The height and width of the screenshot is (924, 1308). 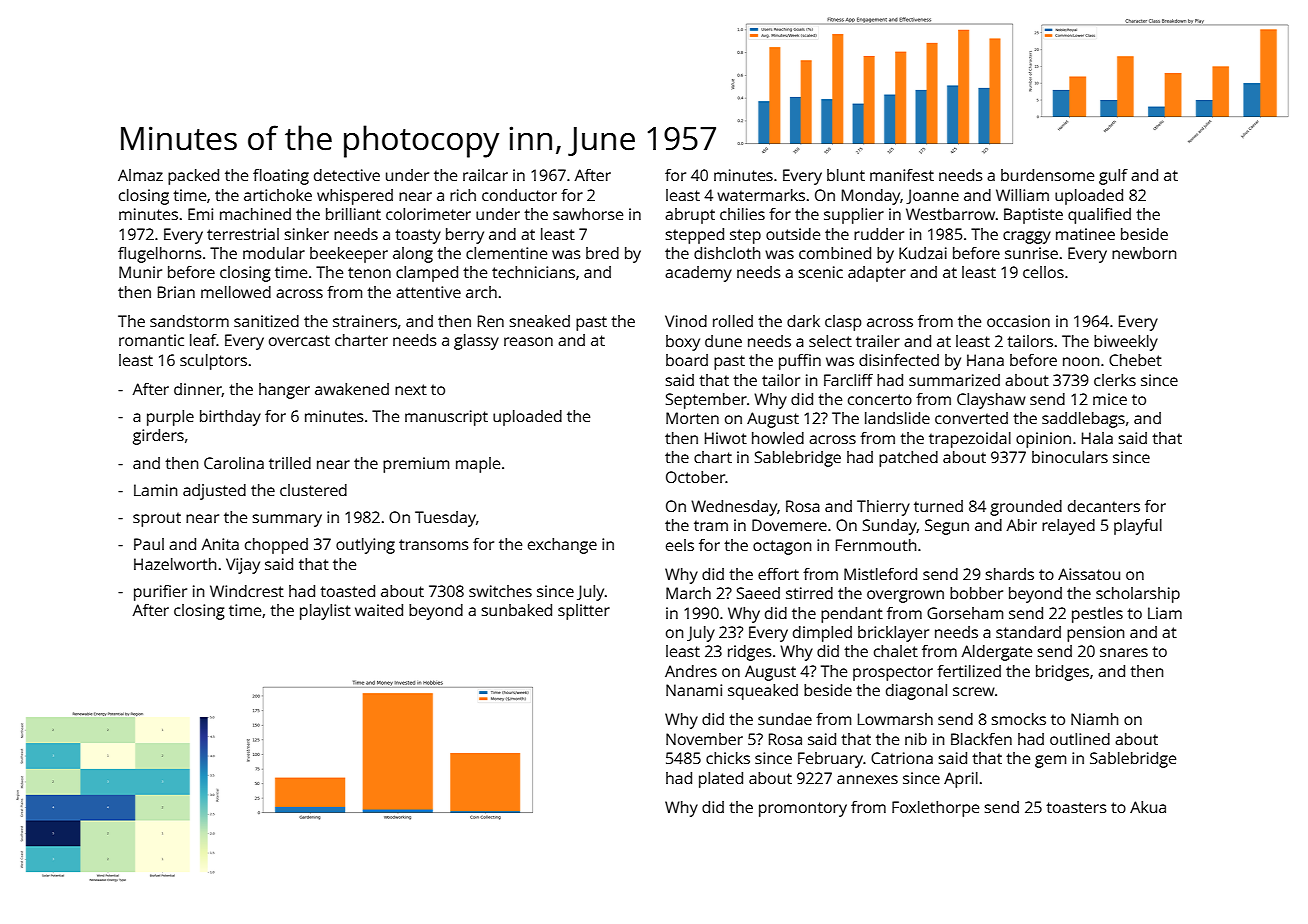 What do you see at coordinates (416, 465) in the screenshot?
I see `premium` at bounding box center [416, 465].
